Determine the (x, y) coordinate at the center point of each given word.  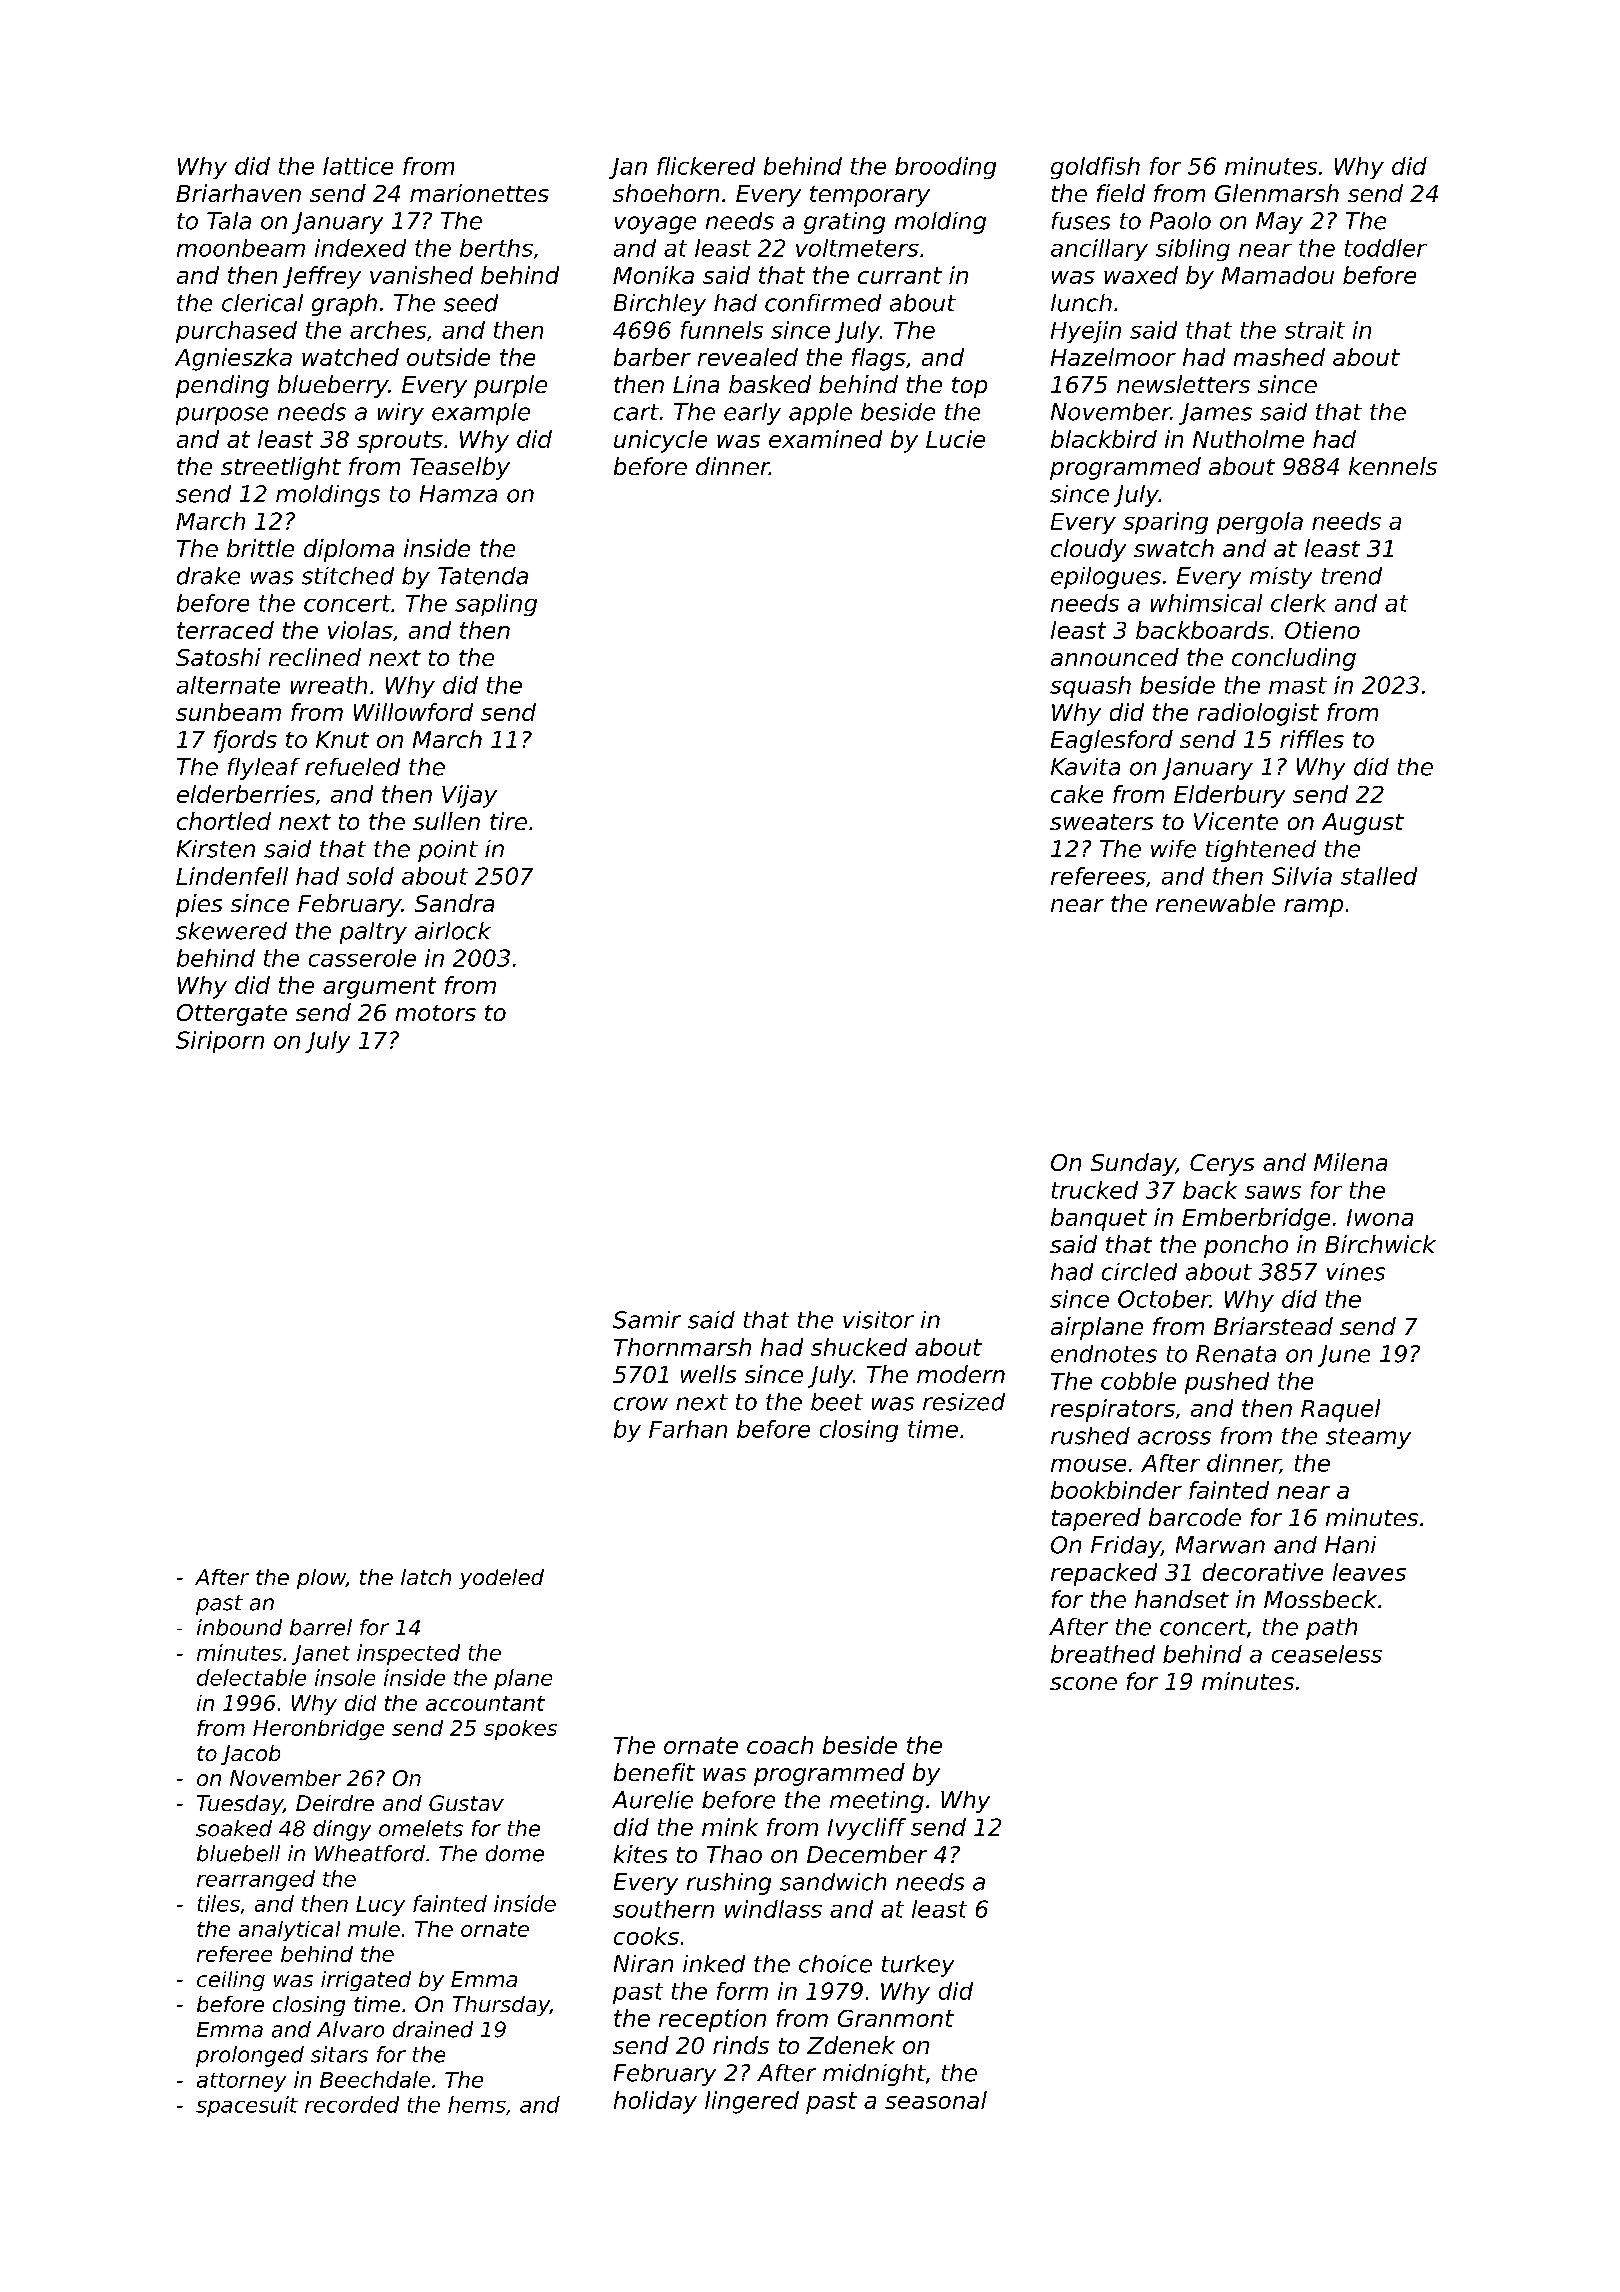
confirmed (823, 303)
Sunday (1133, 1164)
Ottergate (232, 1015)
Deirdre (335, 1803)
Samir (647, 1320)
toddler (1386, 248)
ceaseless (1327, 1654)
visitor (878, 1320)
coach (780, 1745)
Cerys (1222, 1165)
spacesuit (247, 2106)
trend (1352, 576)
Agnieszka (233, 359)
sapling (496, 605)
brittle (260, 548)
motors (436, 1013)
